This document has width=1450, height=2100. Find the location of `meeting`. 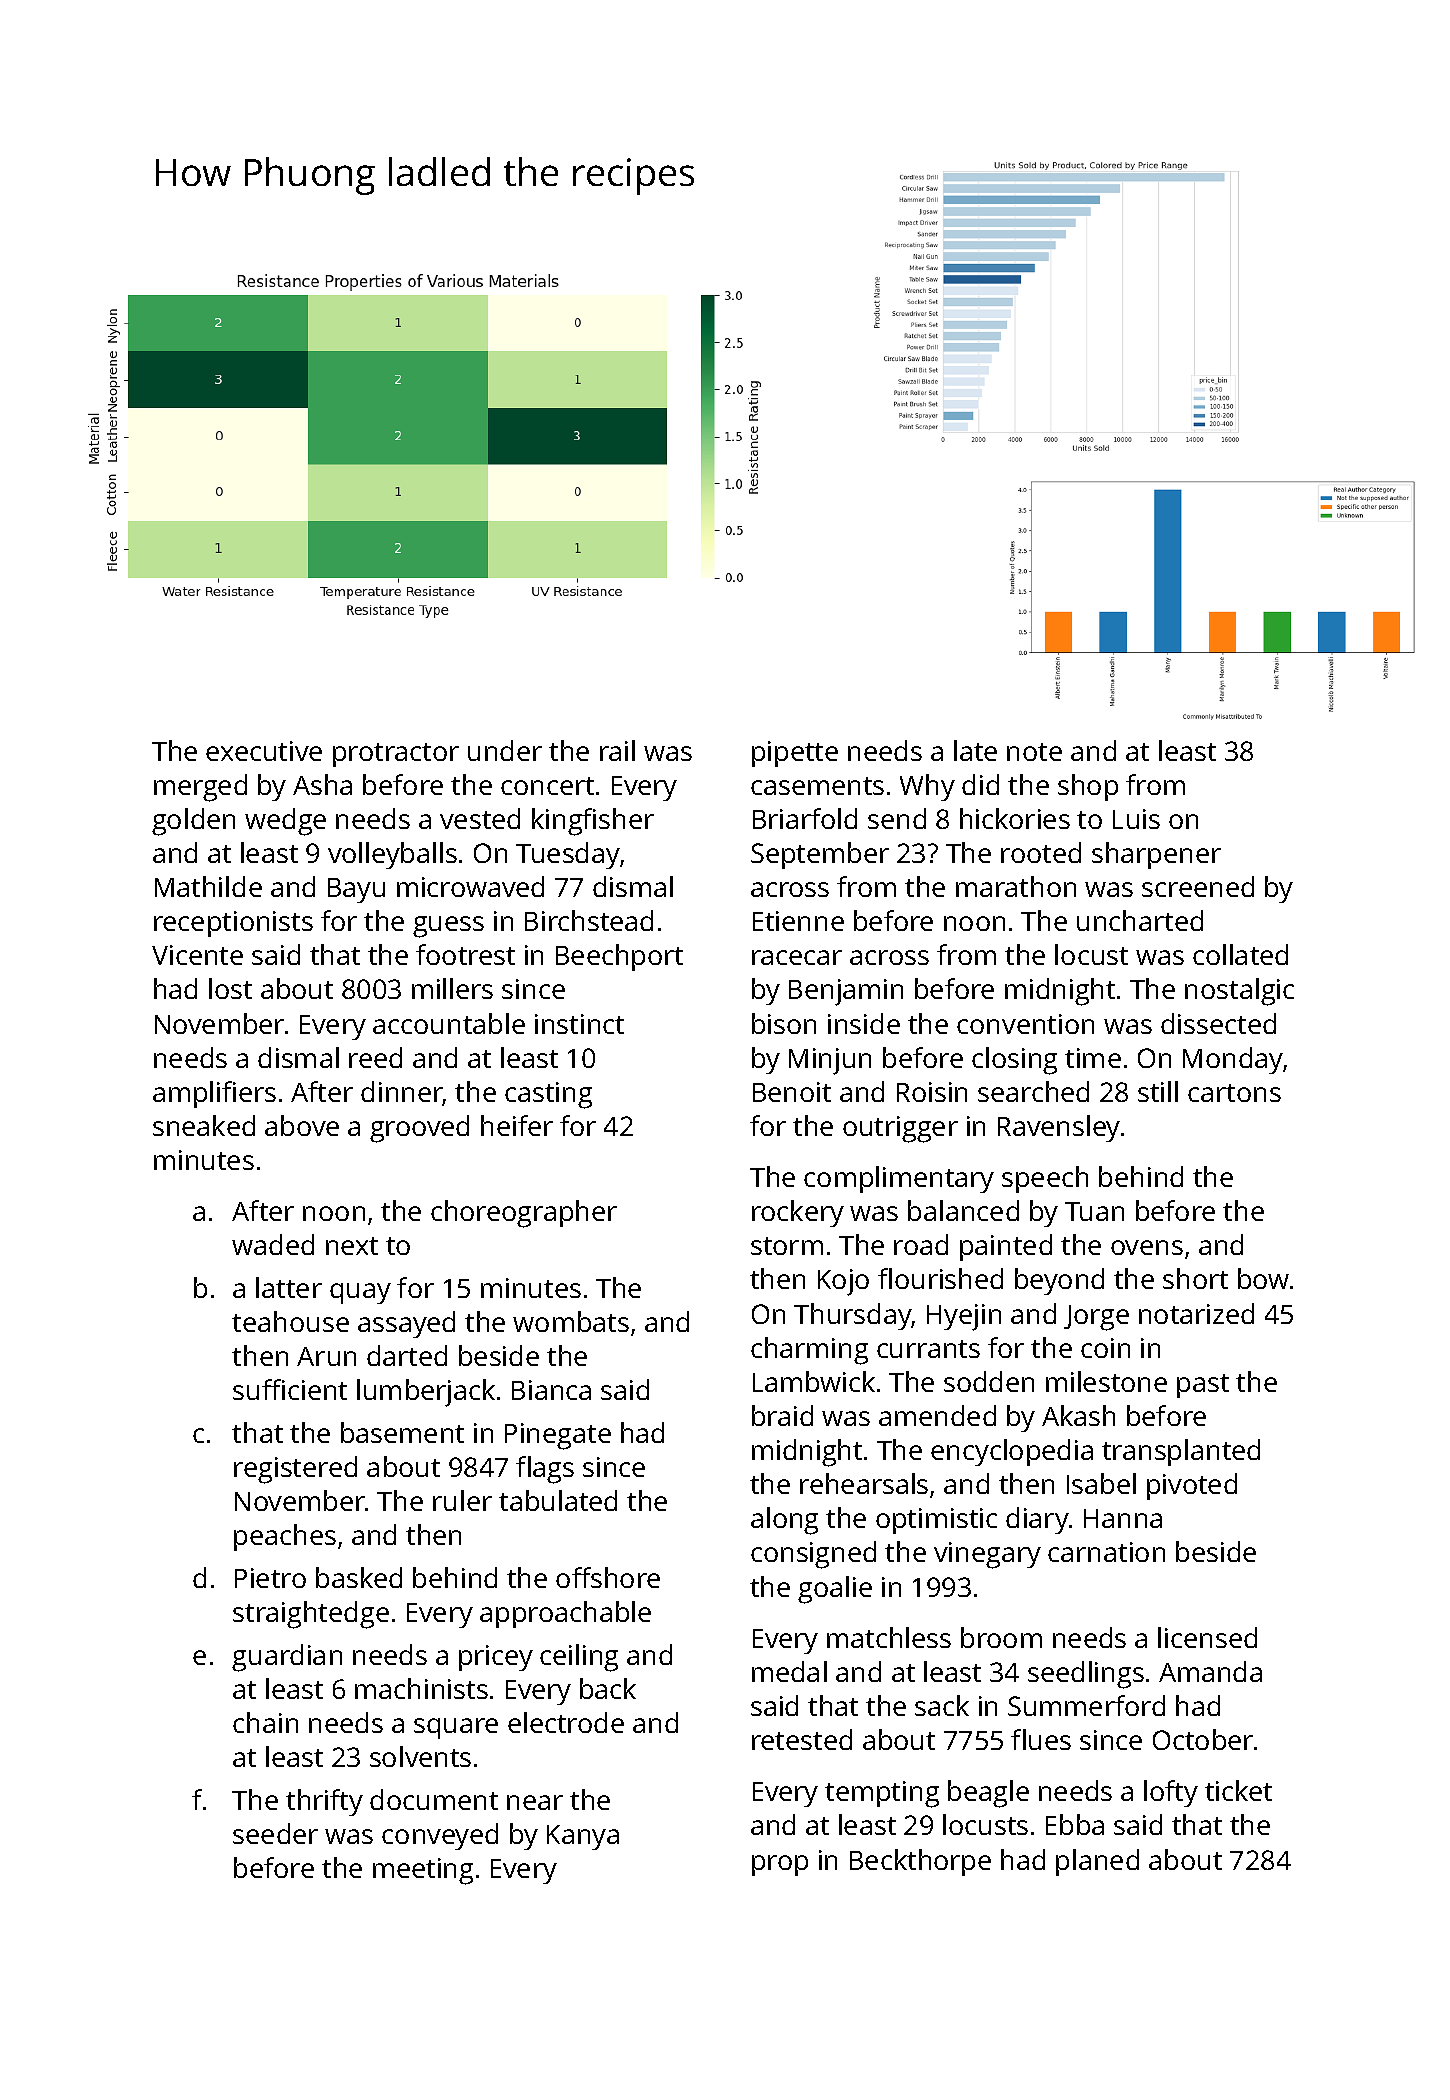

meeting is located at coordinates (423, 1871).
